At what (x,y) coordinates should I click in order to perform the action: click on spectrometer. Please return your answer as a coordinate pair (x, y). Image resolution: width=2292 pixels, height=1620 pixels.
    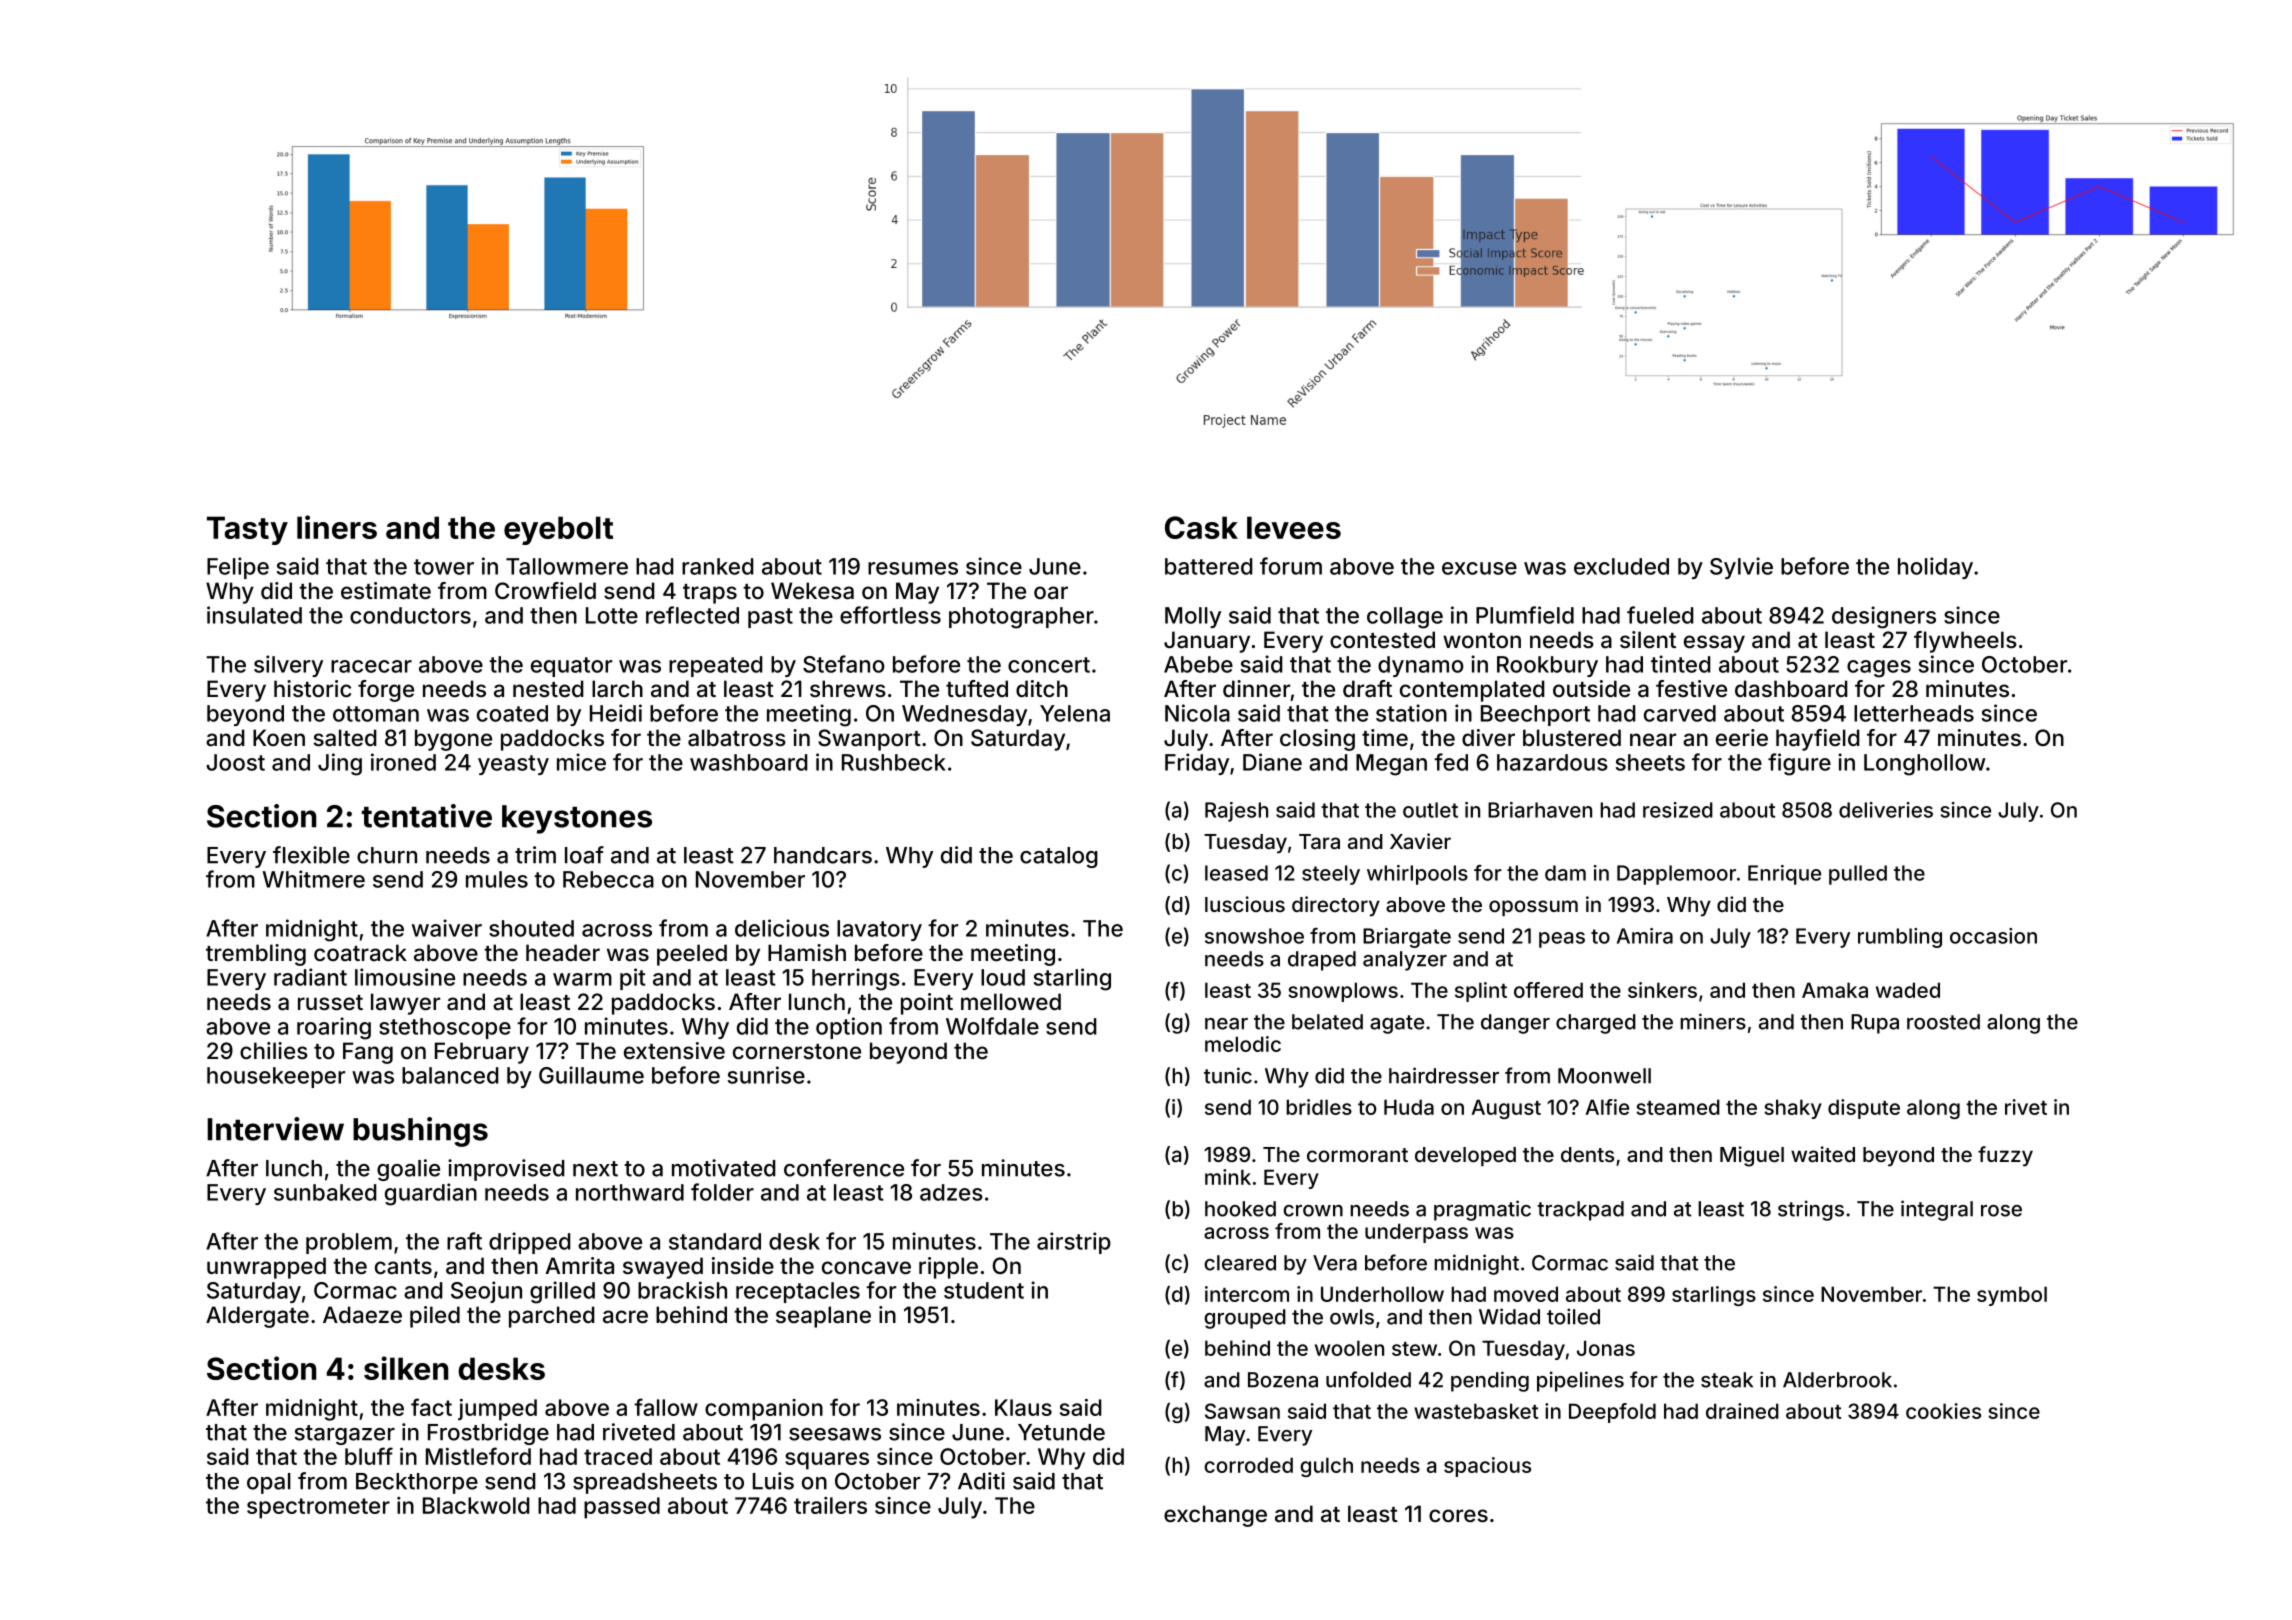
    Looking at the image, I should click on (318, 1508).
